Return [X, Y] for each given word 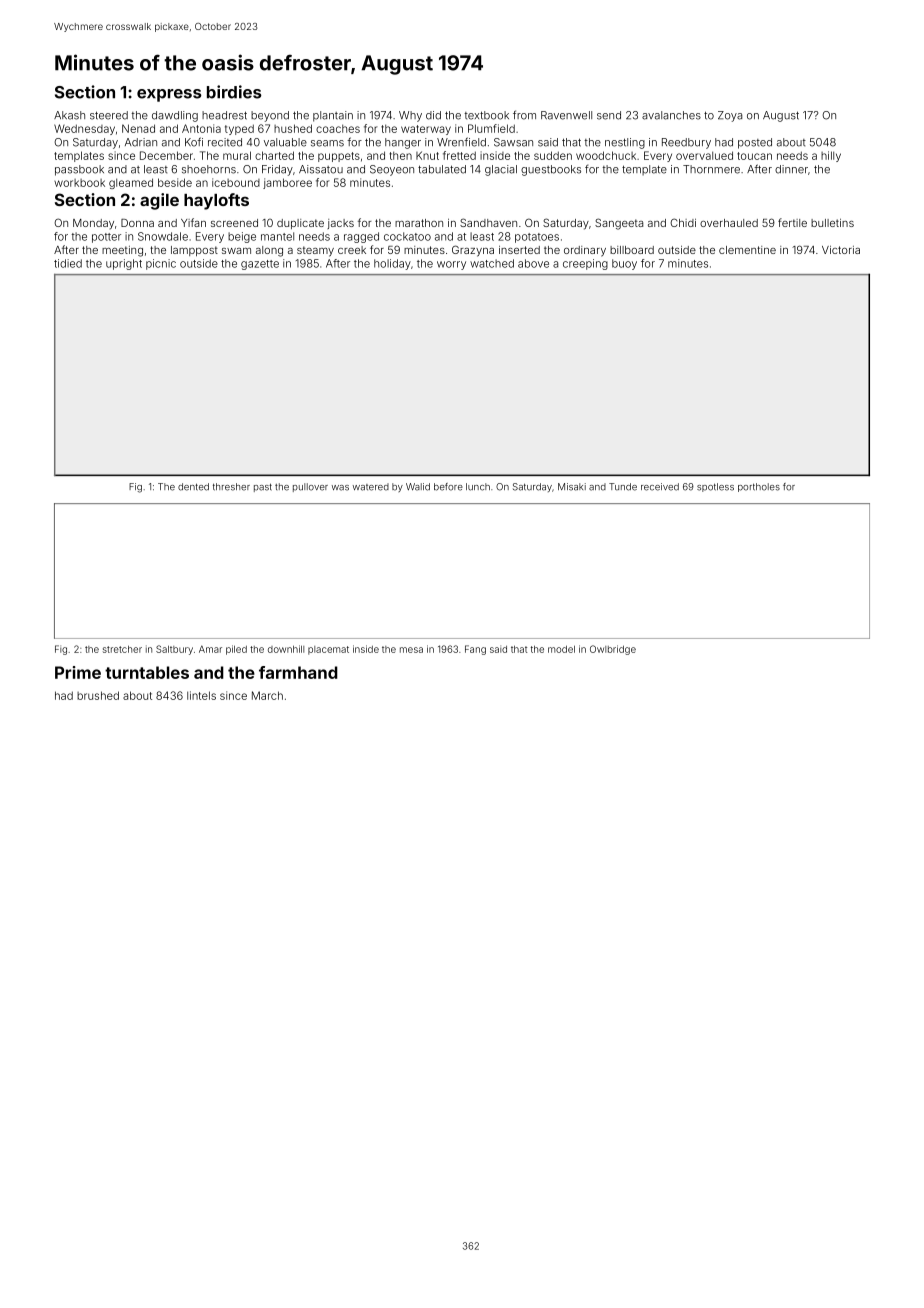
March [267, 695]
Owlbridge [613, 650]
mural [237, 155]
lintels [201, 695]
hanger [403, 143]
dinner [791, 169]
